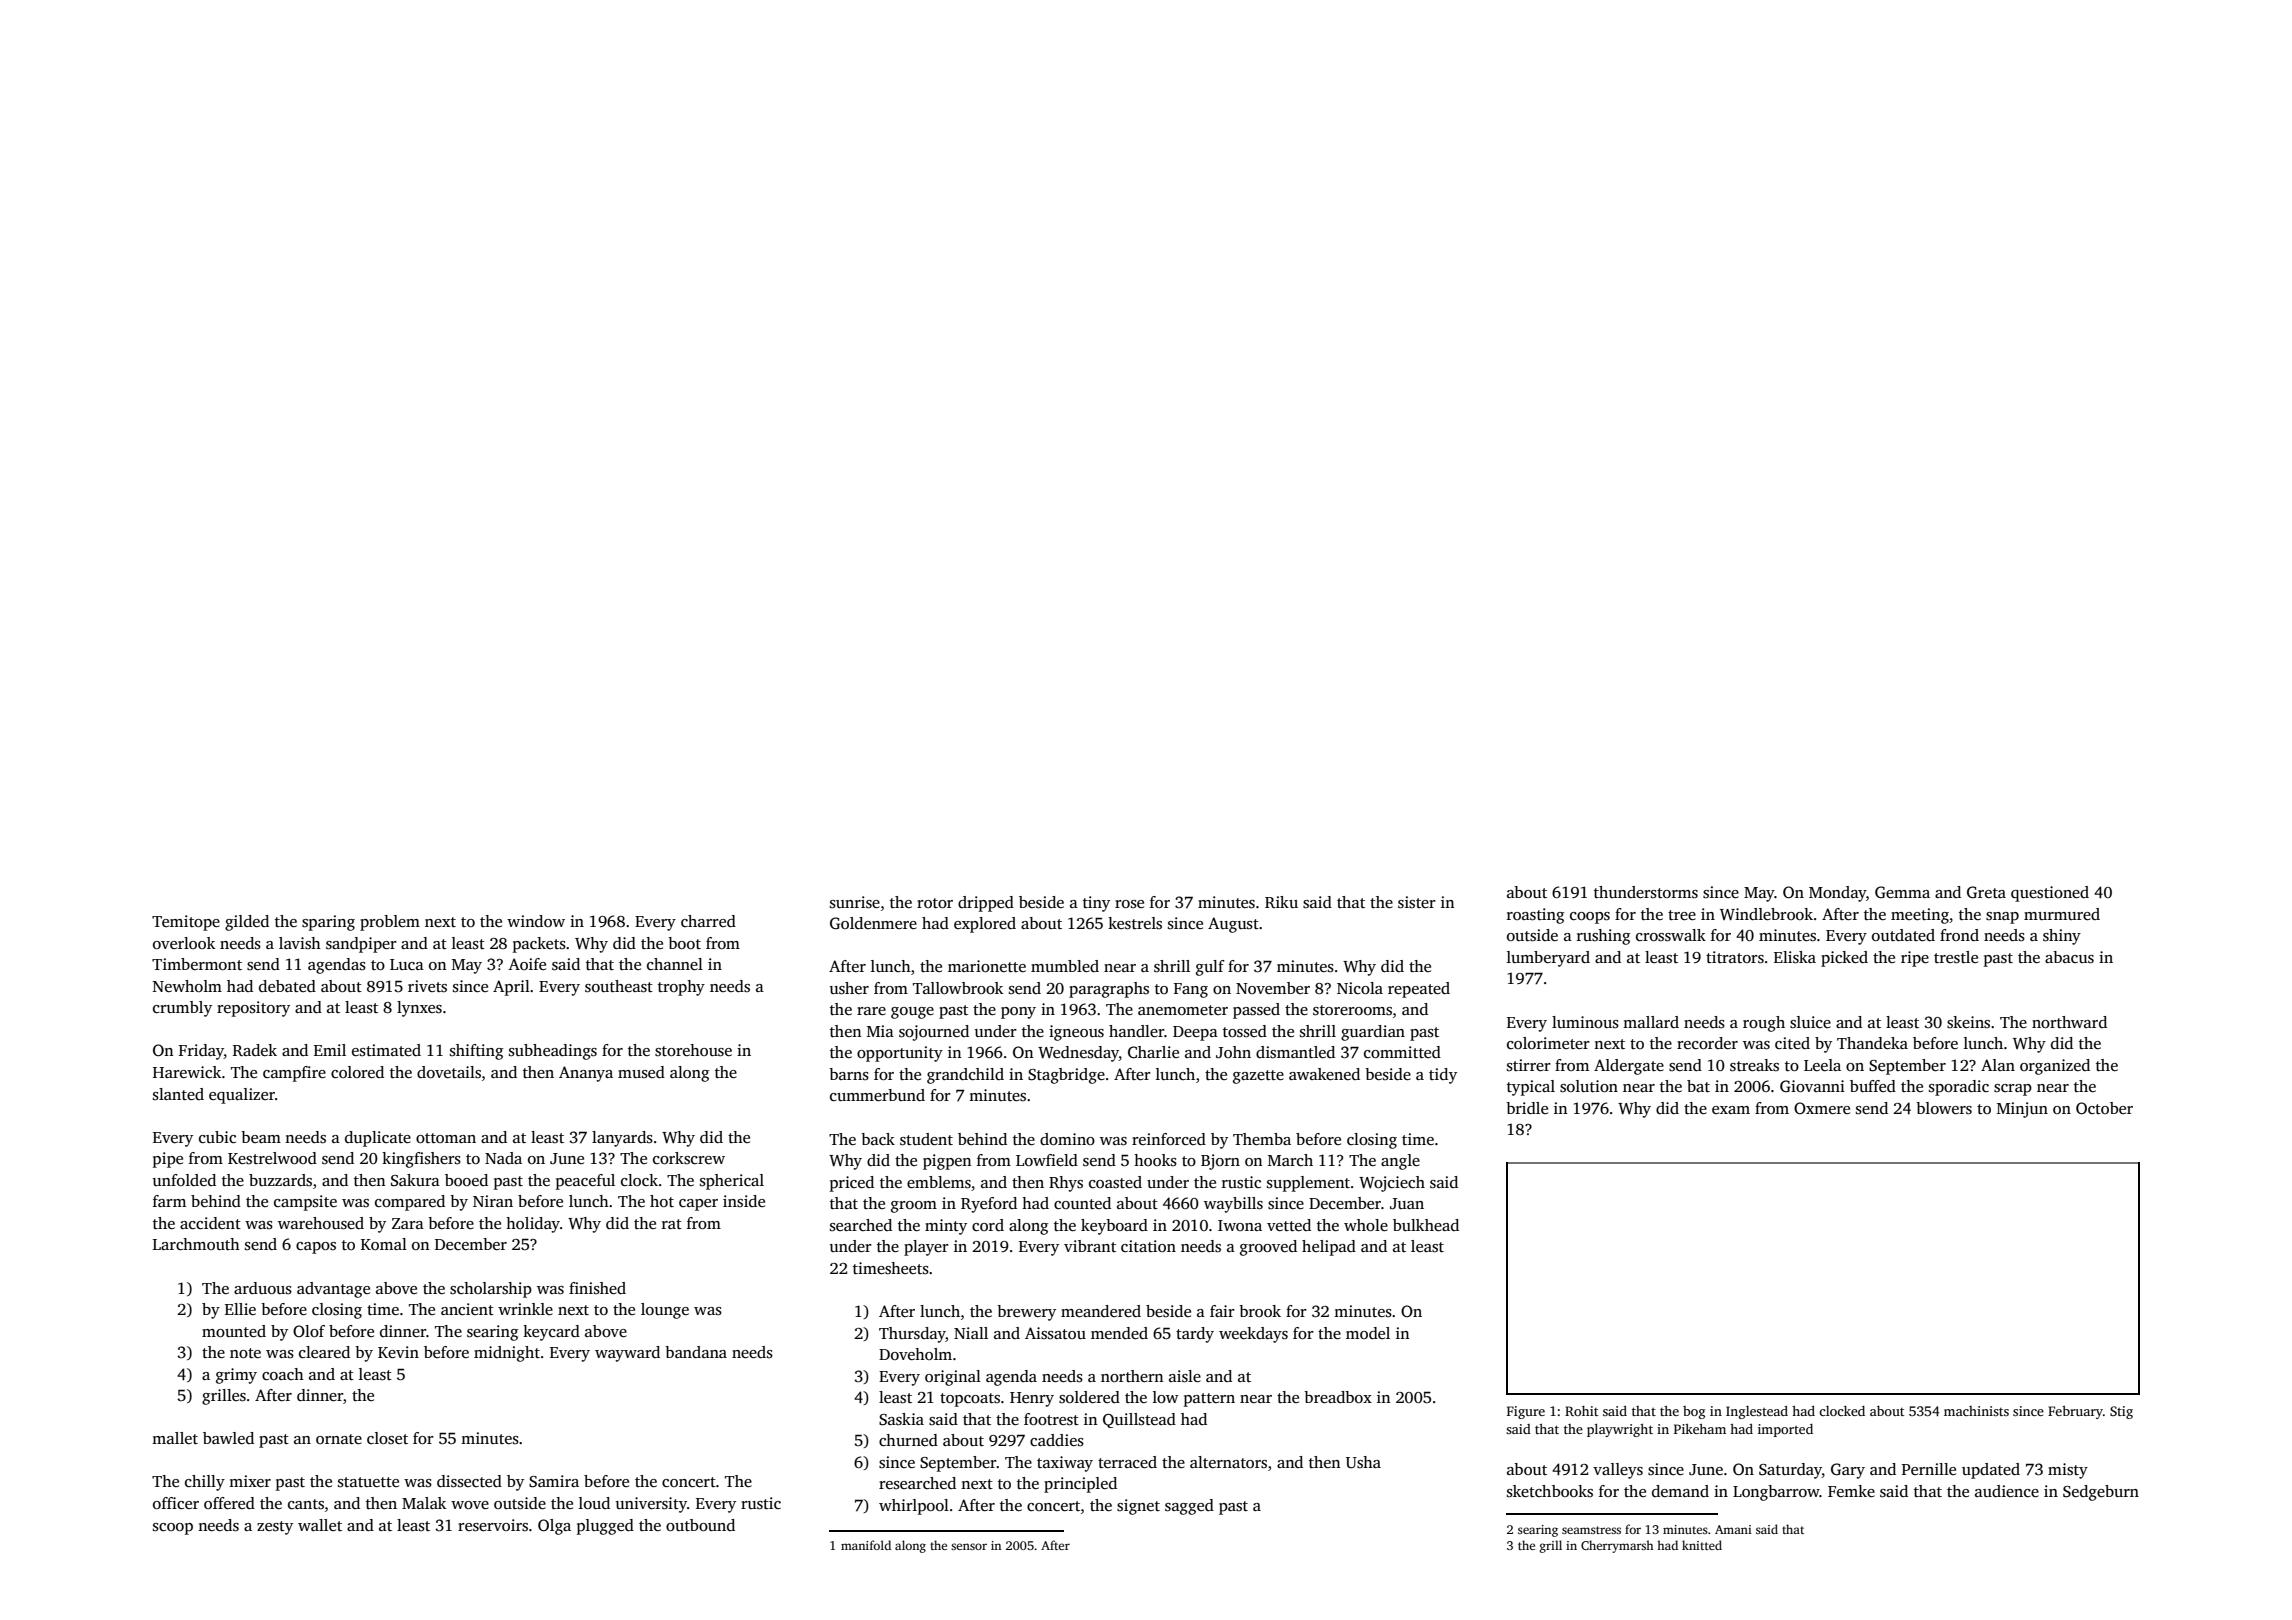 The image size is (2292, 1620). I want to click on mused, so click(641, 1072).
